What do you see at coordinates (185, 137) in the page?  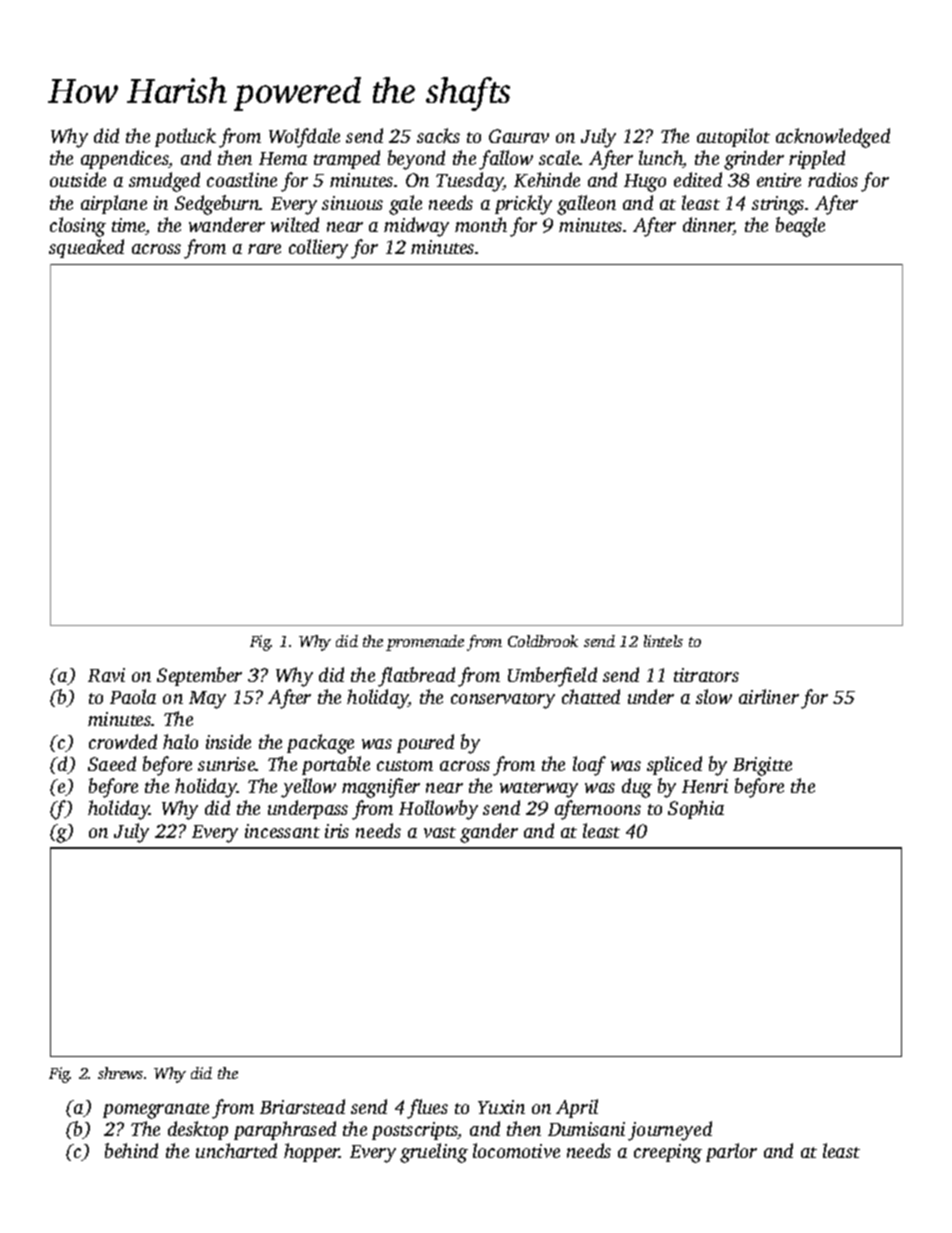 I see `potluck` at bounding box center [185, 137].
